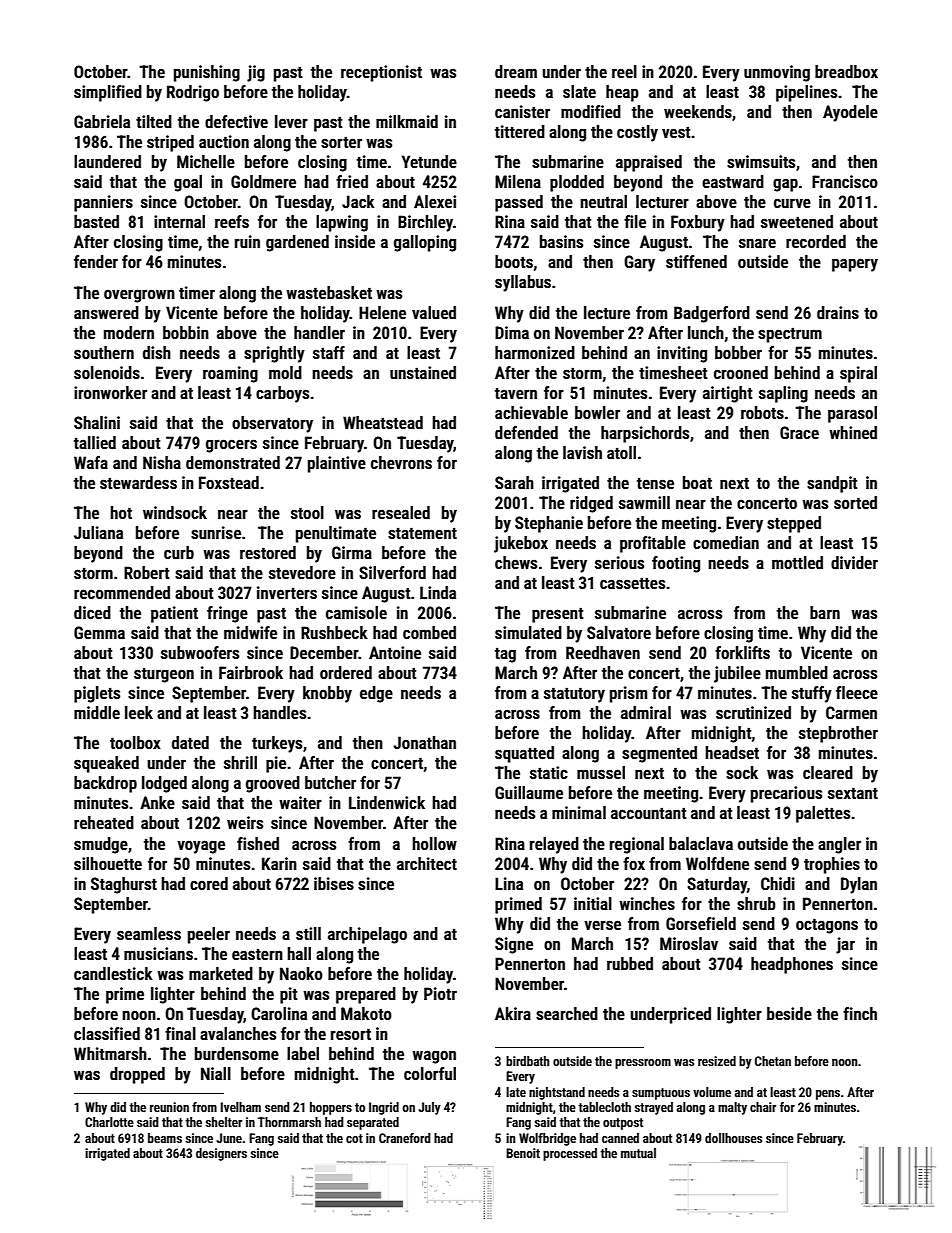  I want to click on Chetan, so click(773, 1061).
